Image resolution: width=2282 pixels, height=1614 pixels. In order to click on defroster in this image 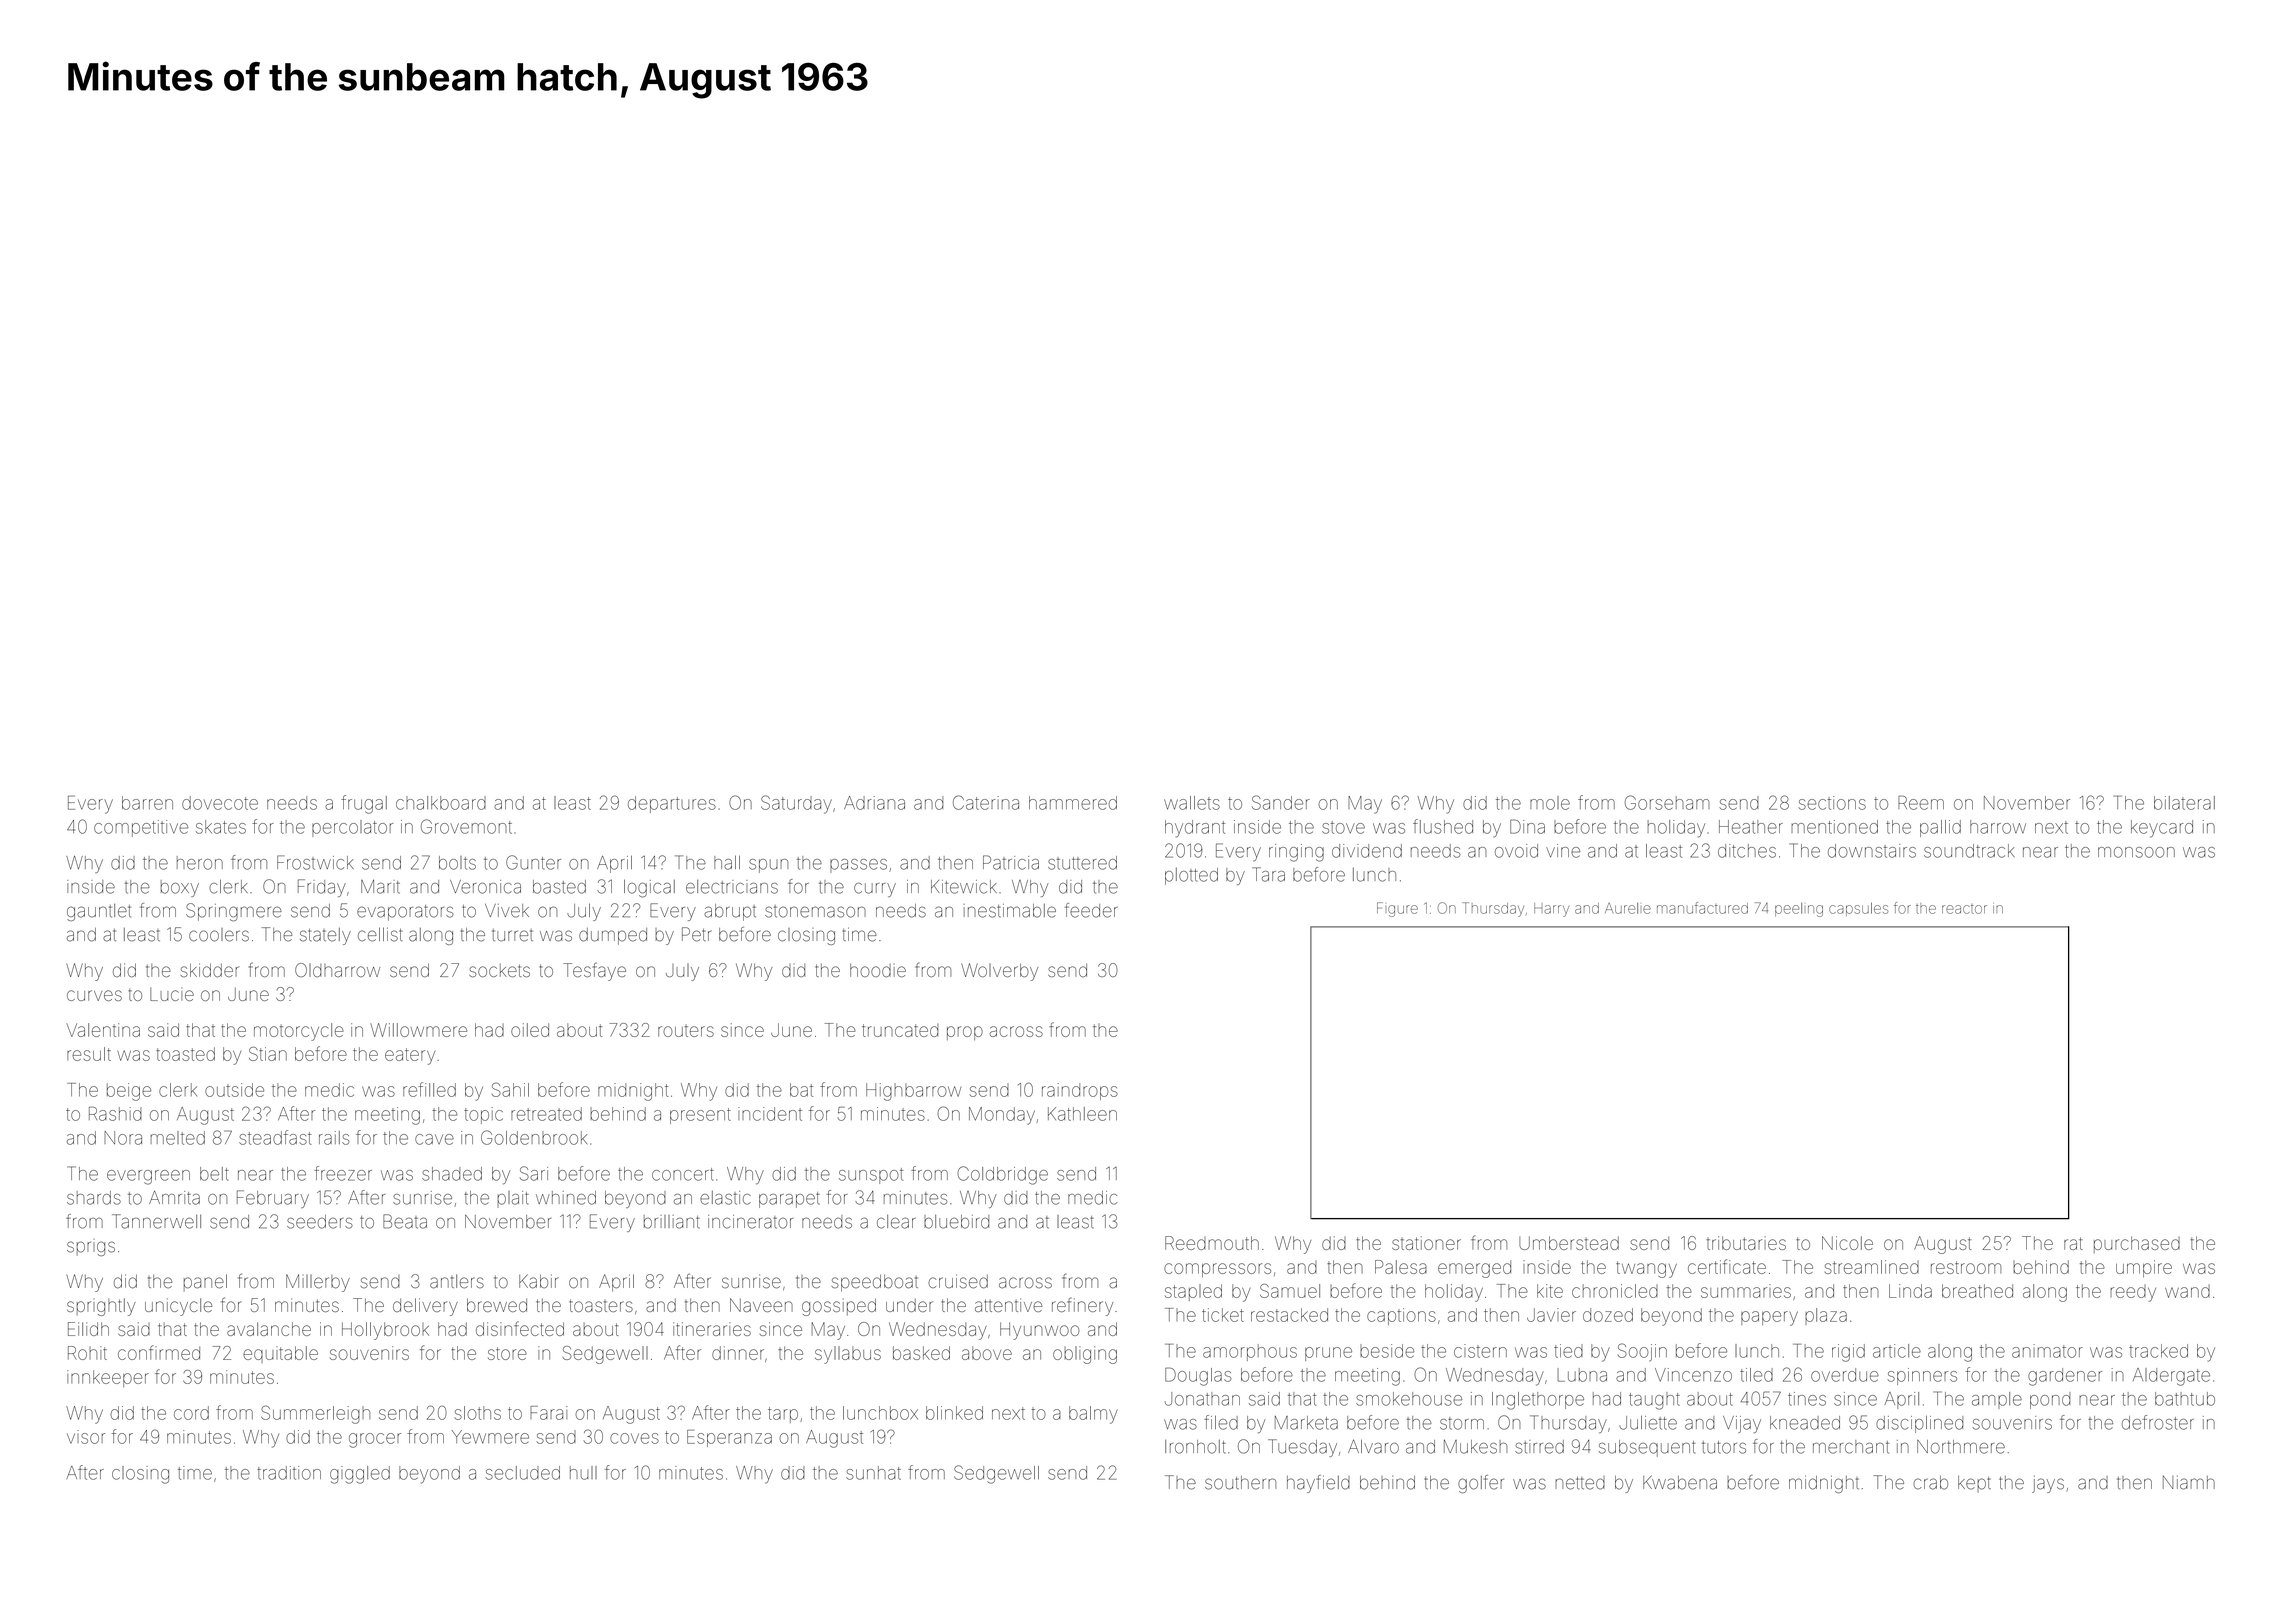, I will do `click(2158, 1422)`.
